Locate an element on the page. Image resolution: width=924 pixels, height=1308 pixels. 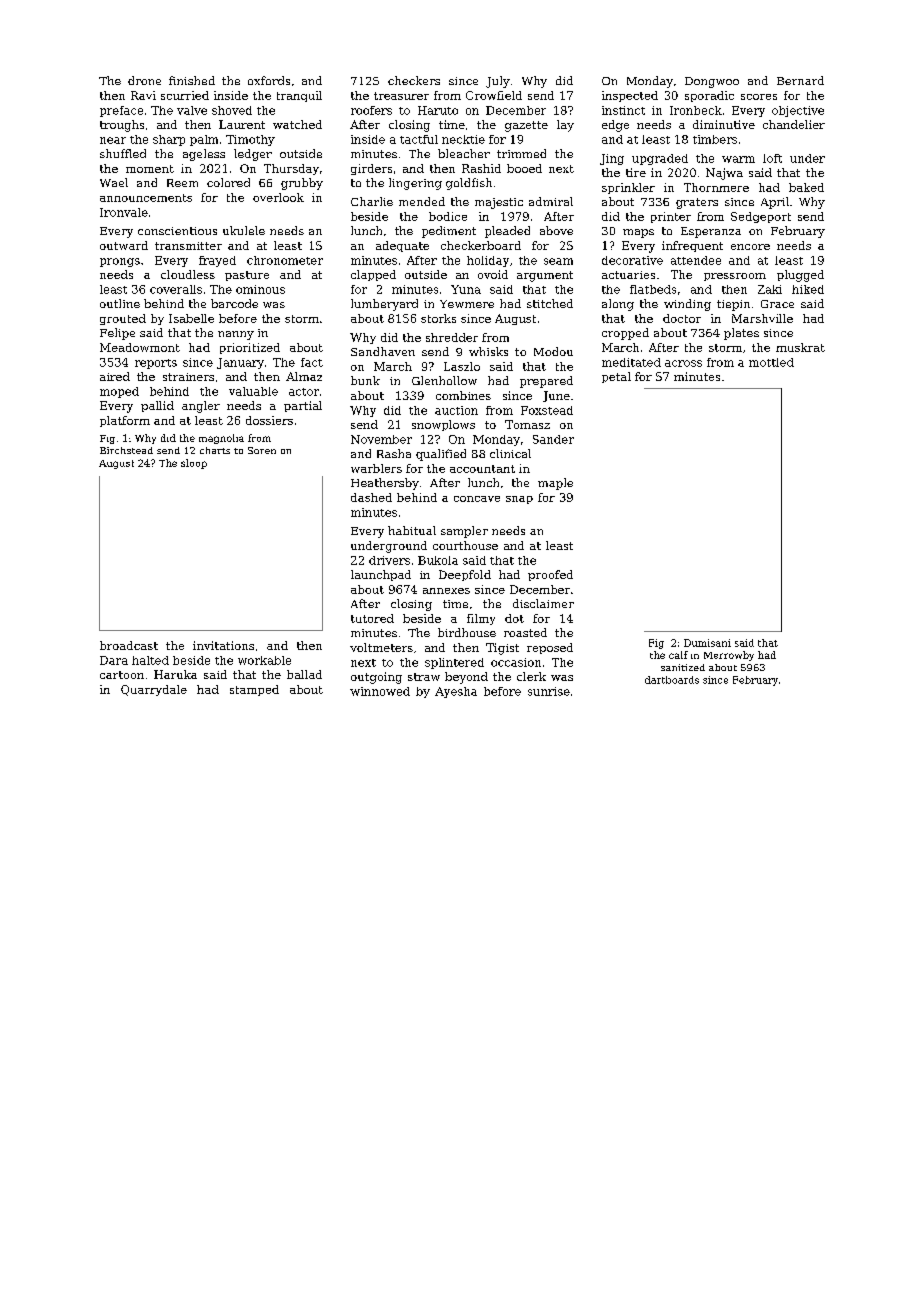
Sander is located at coordinates (553, 439).
